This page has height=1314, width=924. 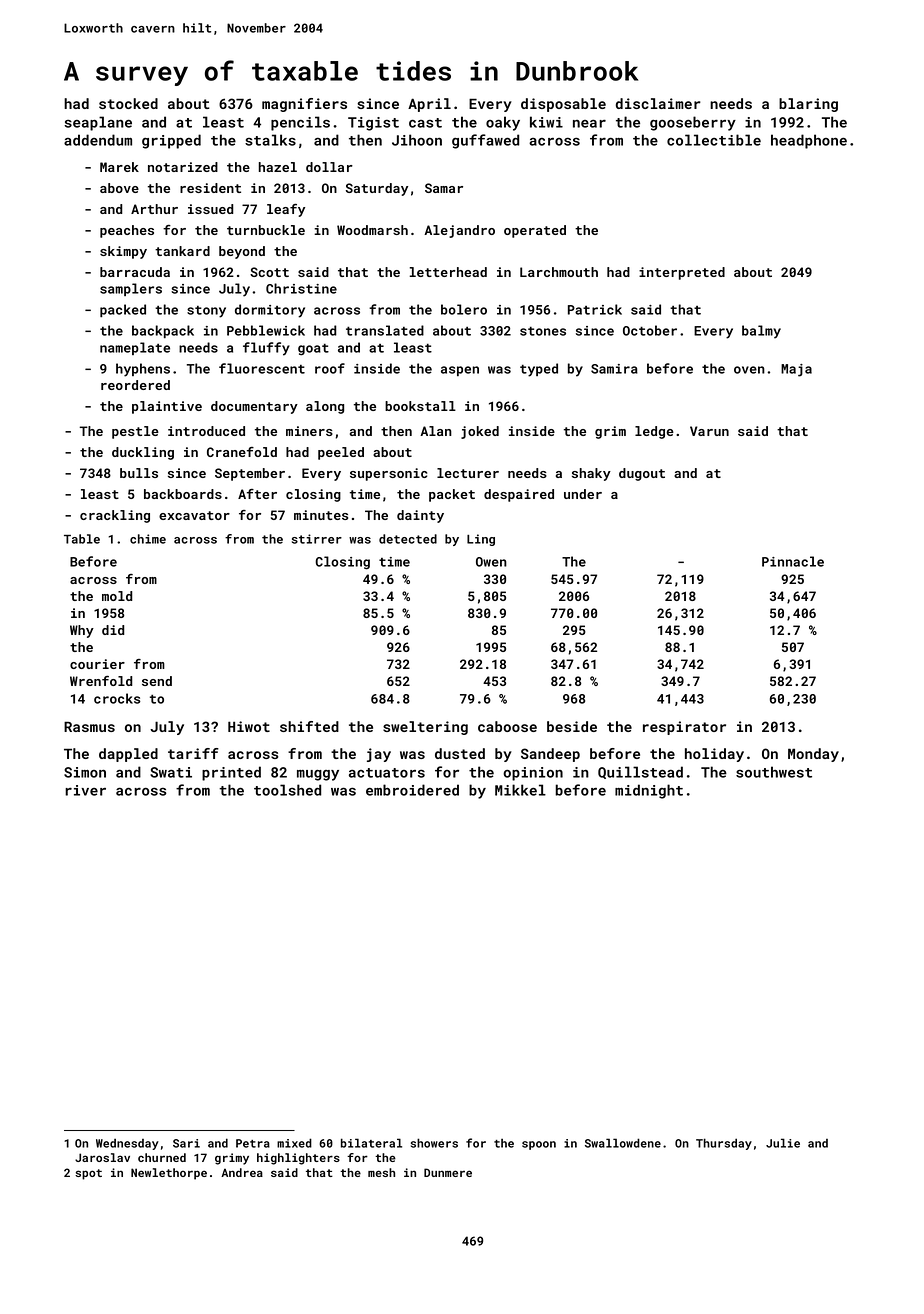 I want to click on oaky, so click(x=503, y=123).
